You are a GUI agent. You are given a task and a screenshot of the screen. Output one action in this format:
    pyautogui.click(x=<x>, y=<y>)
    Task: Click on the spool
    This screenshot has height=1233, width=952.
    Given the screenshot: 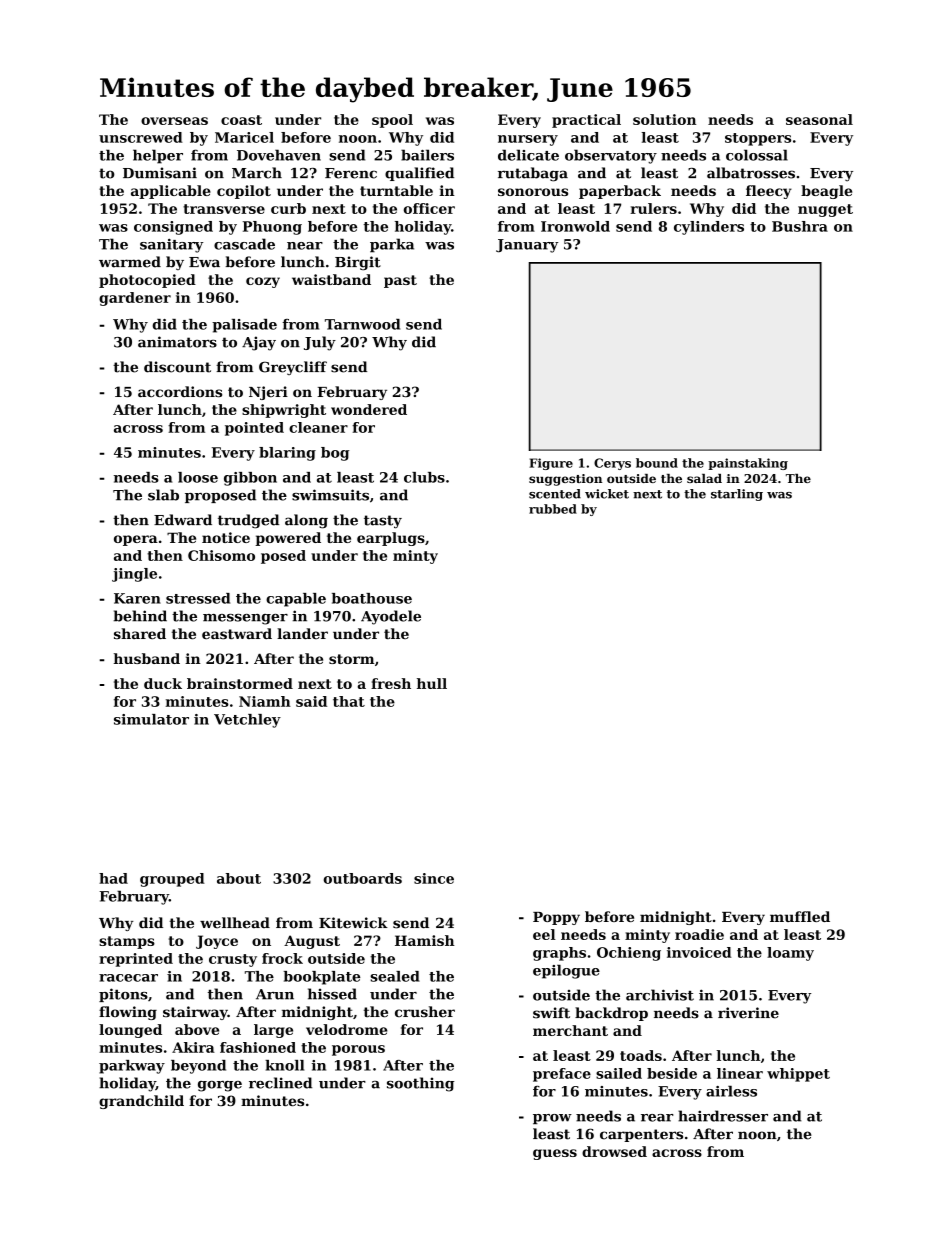 What is the action you would take?
    pyautogui.click(x=392, y=121)
